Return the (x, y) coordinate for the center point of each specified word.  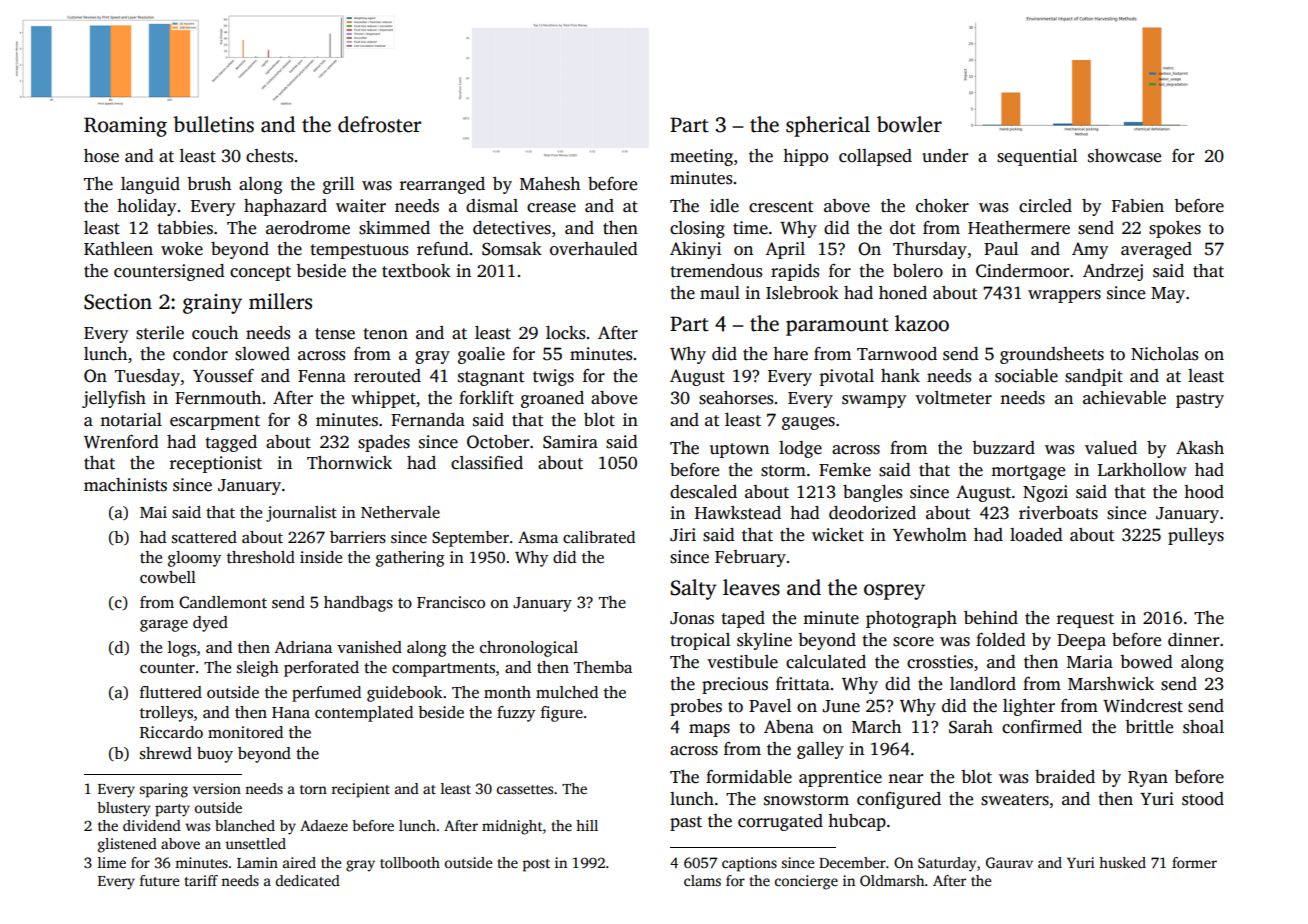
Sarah (971, 727)
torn (313, 789)
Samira (570, 442)
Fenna (322, 376)
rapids (795, 272)
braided (1065, 777)
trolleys (166, 714)
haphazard (285, 207)
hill (587, 825)
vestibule (742, 662)
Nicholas (1164, 354)
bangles (872, 493)
